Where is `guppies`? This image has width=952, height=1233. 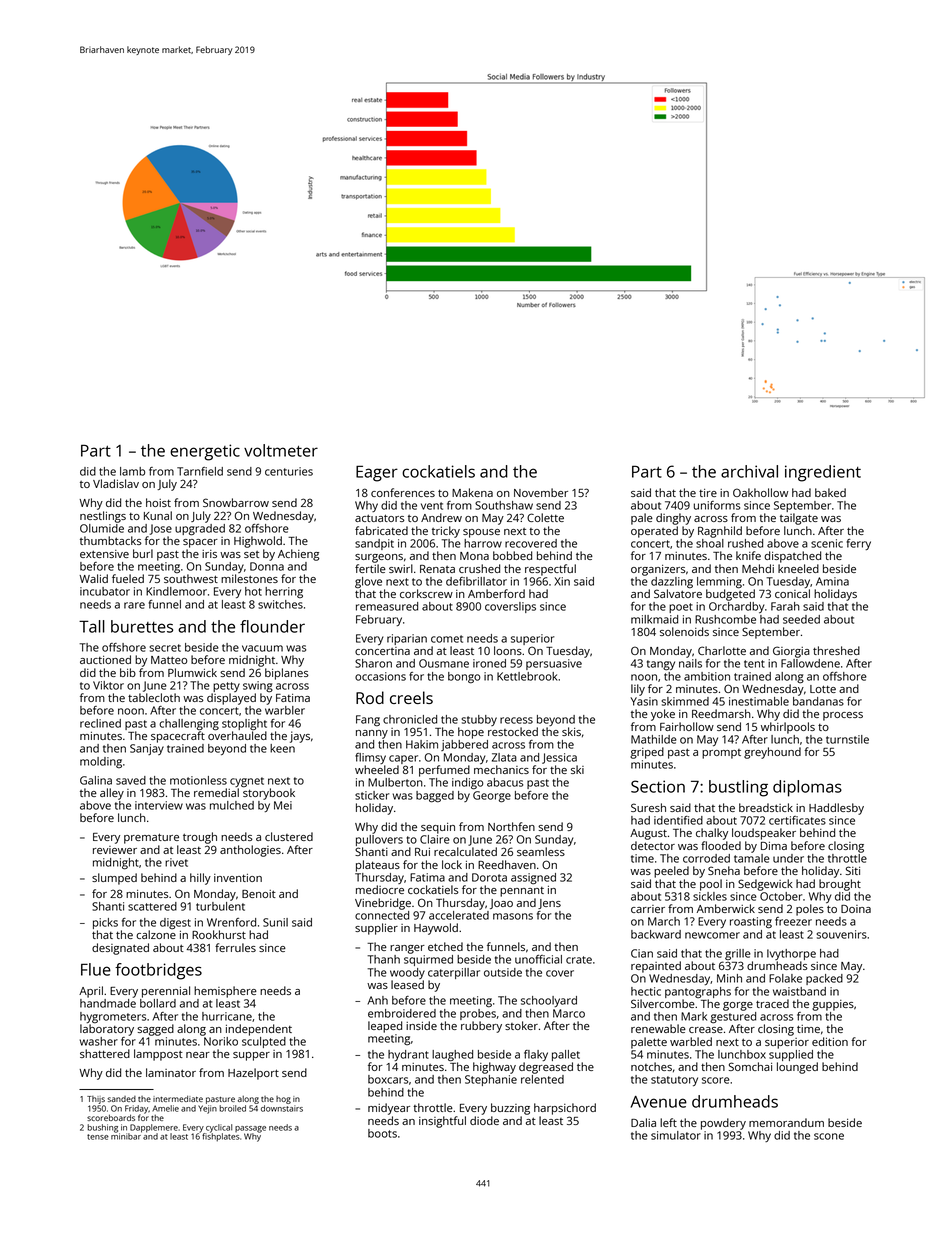
guppies is located at coordinates (833, 1005).
